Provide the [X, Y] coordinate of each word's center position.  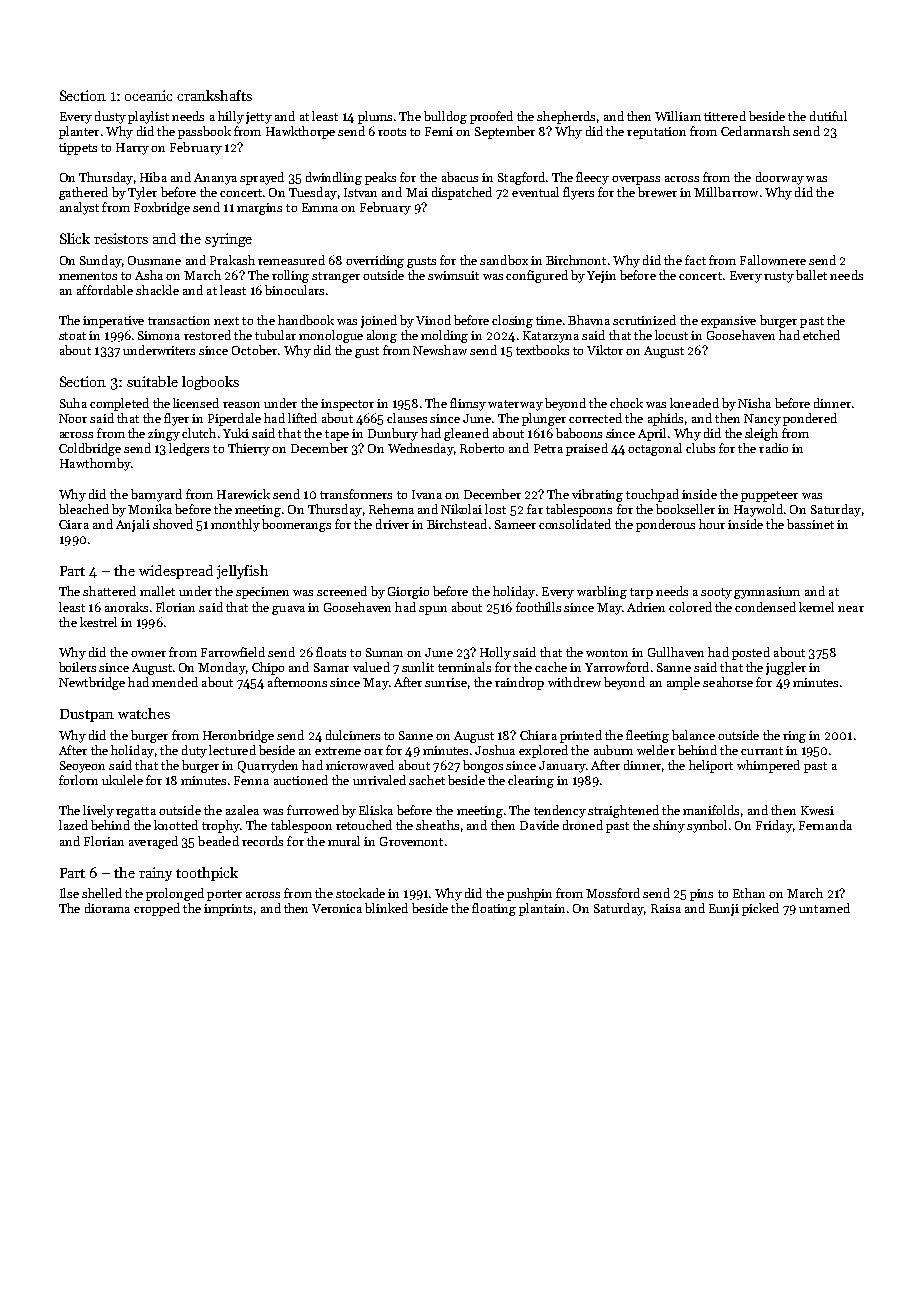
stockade [360, 893]
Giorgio [408, 593]
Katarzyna [551, 337]
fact [695, 260]
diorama [107, 908]
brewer [657, 192]
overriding [375, 261]
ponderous [665, 525]
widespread [176, 572]
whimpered [768, 766]
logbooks [210, 383]
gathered [83, 193]
